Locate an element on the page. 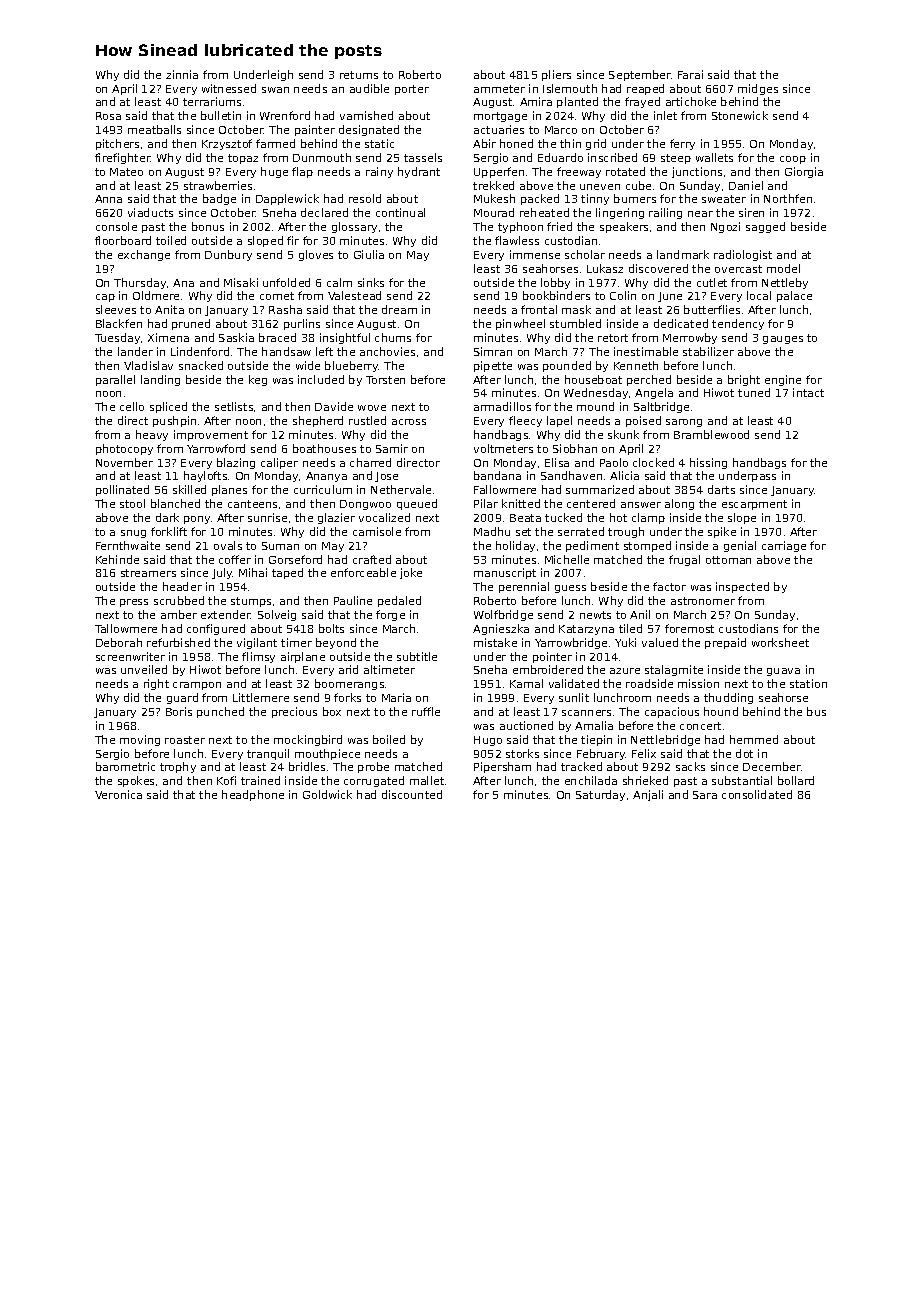 Image resolution: width=924 pixels, height=1308 pixels. bandana is located at coordinates (497, 475).
